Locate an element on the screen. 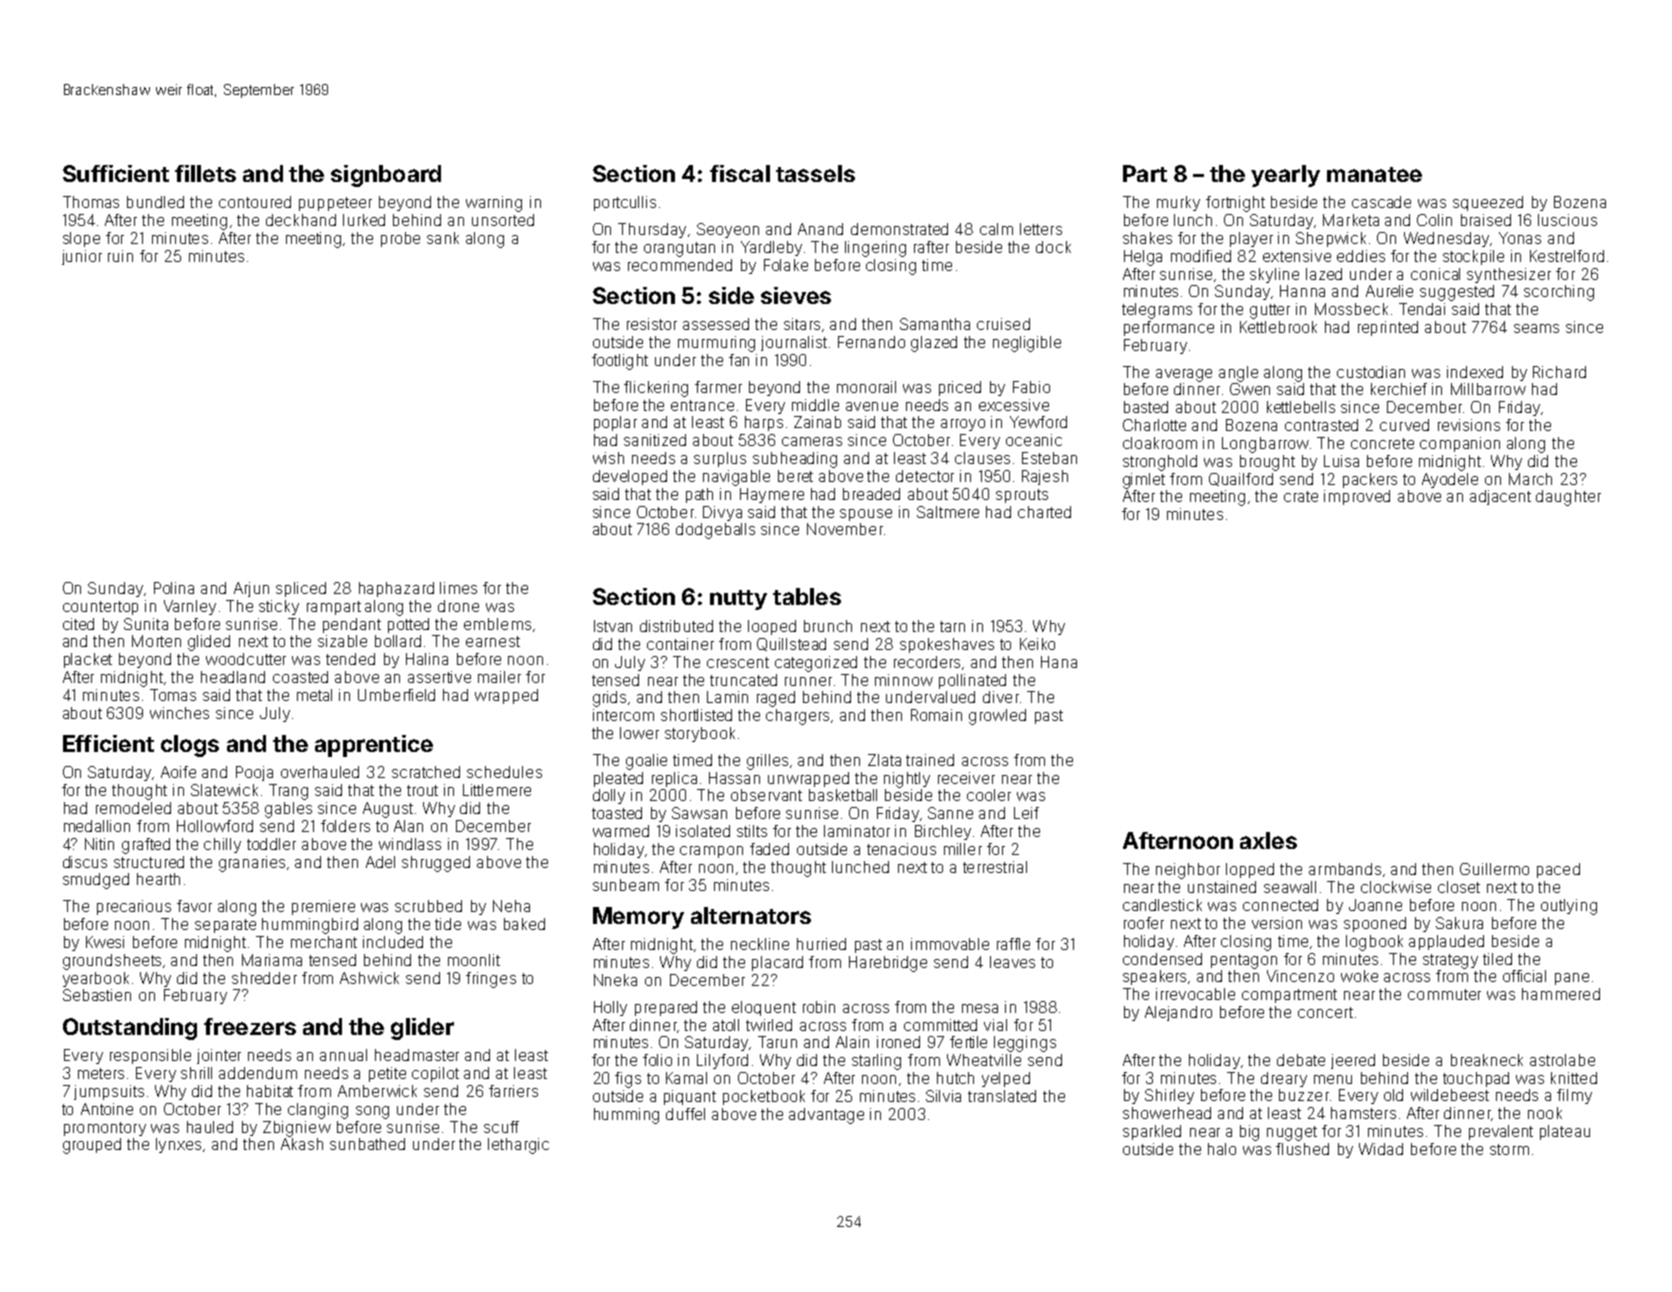  Memory is located at coordinates (638, 918).
